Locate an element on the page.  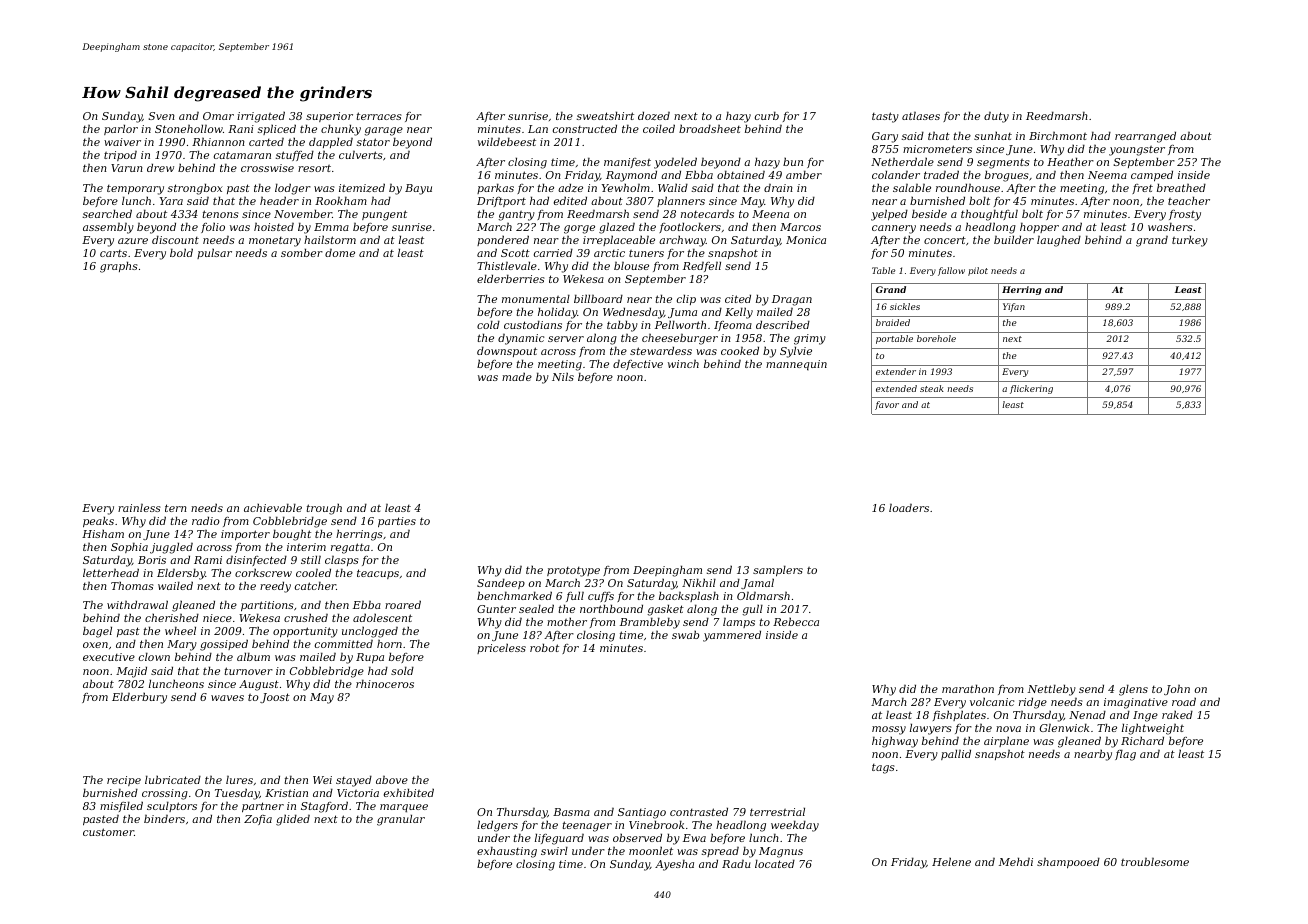
executive is located at coordinates (109, 657).
